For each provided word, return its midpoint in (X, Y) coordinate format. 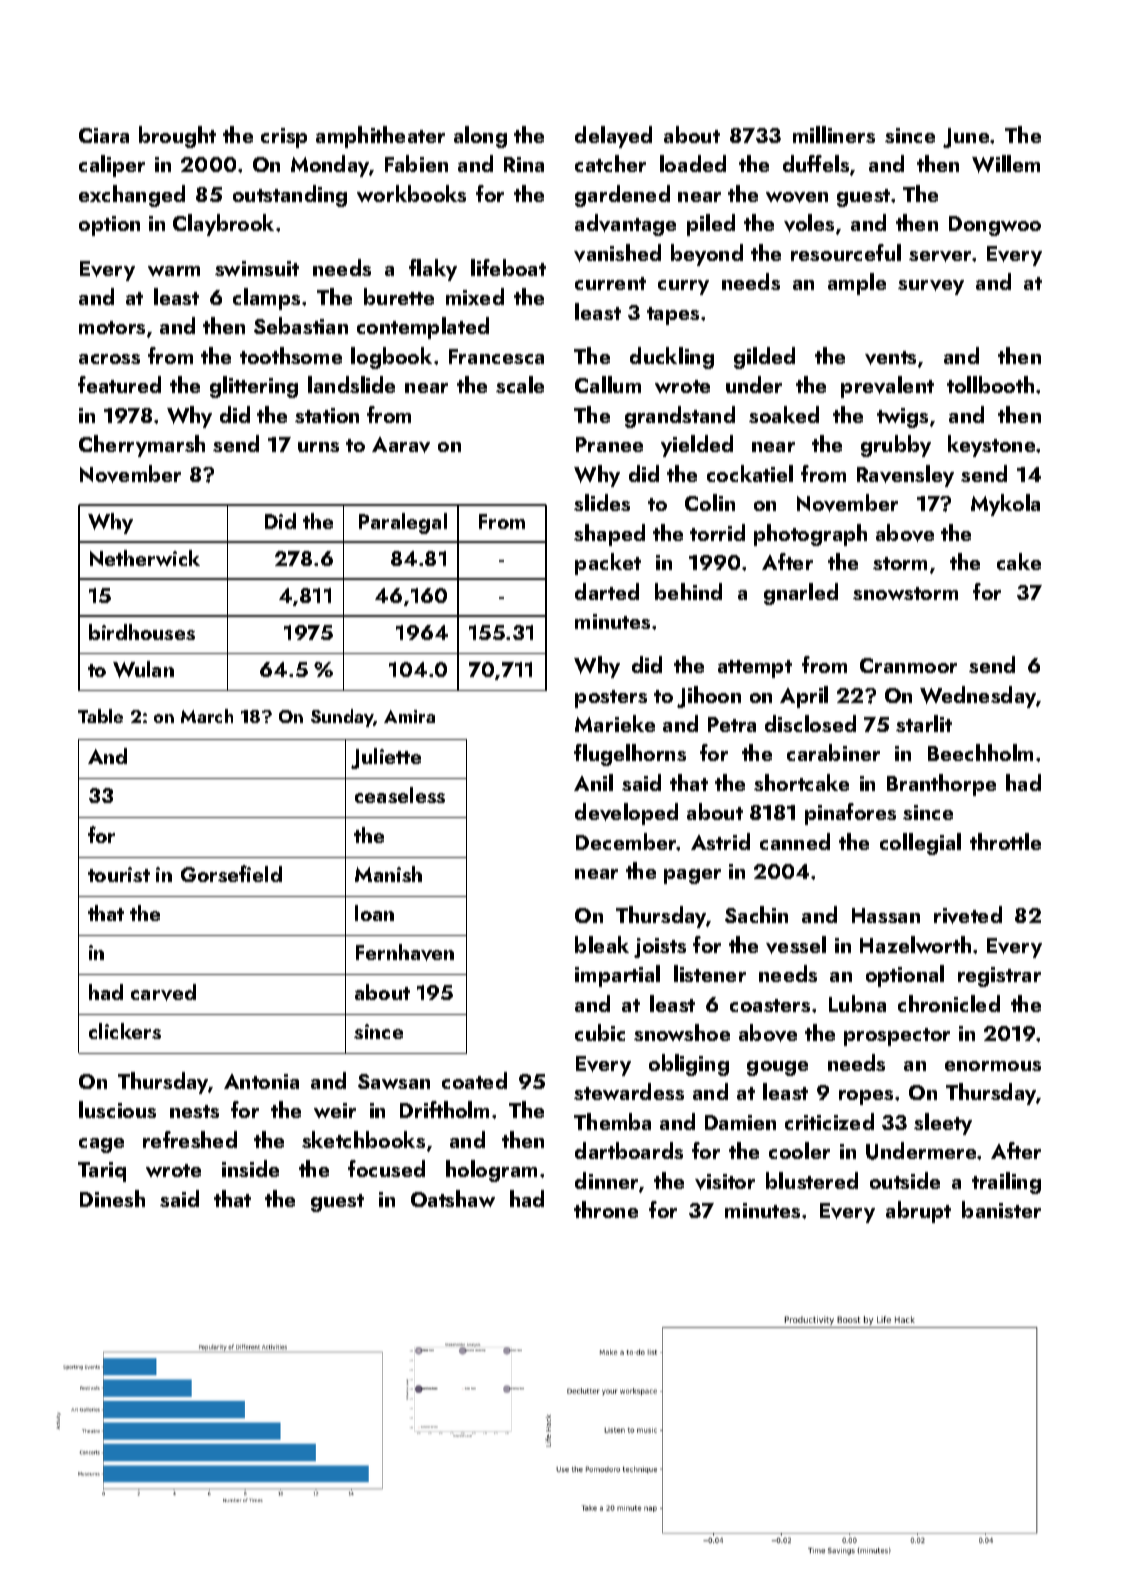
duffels (816, 163)
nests (194, 1111)
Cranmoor (908, 665)
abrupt (918, 1212)
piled (711, 225)
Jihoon (709, 697)
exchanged (132, 196)
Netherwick (145, 558)
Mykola (1005, 505)
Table (100, 716)
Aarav (401, 445)
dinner (606, 1180)
